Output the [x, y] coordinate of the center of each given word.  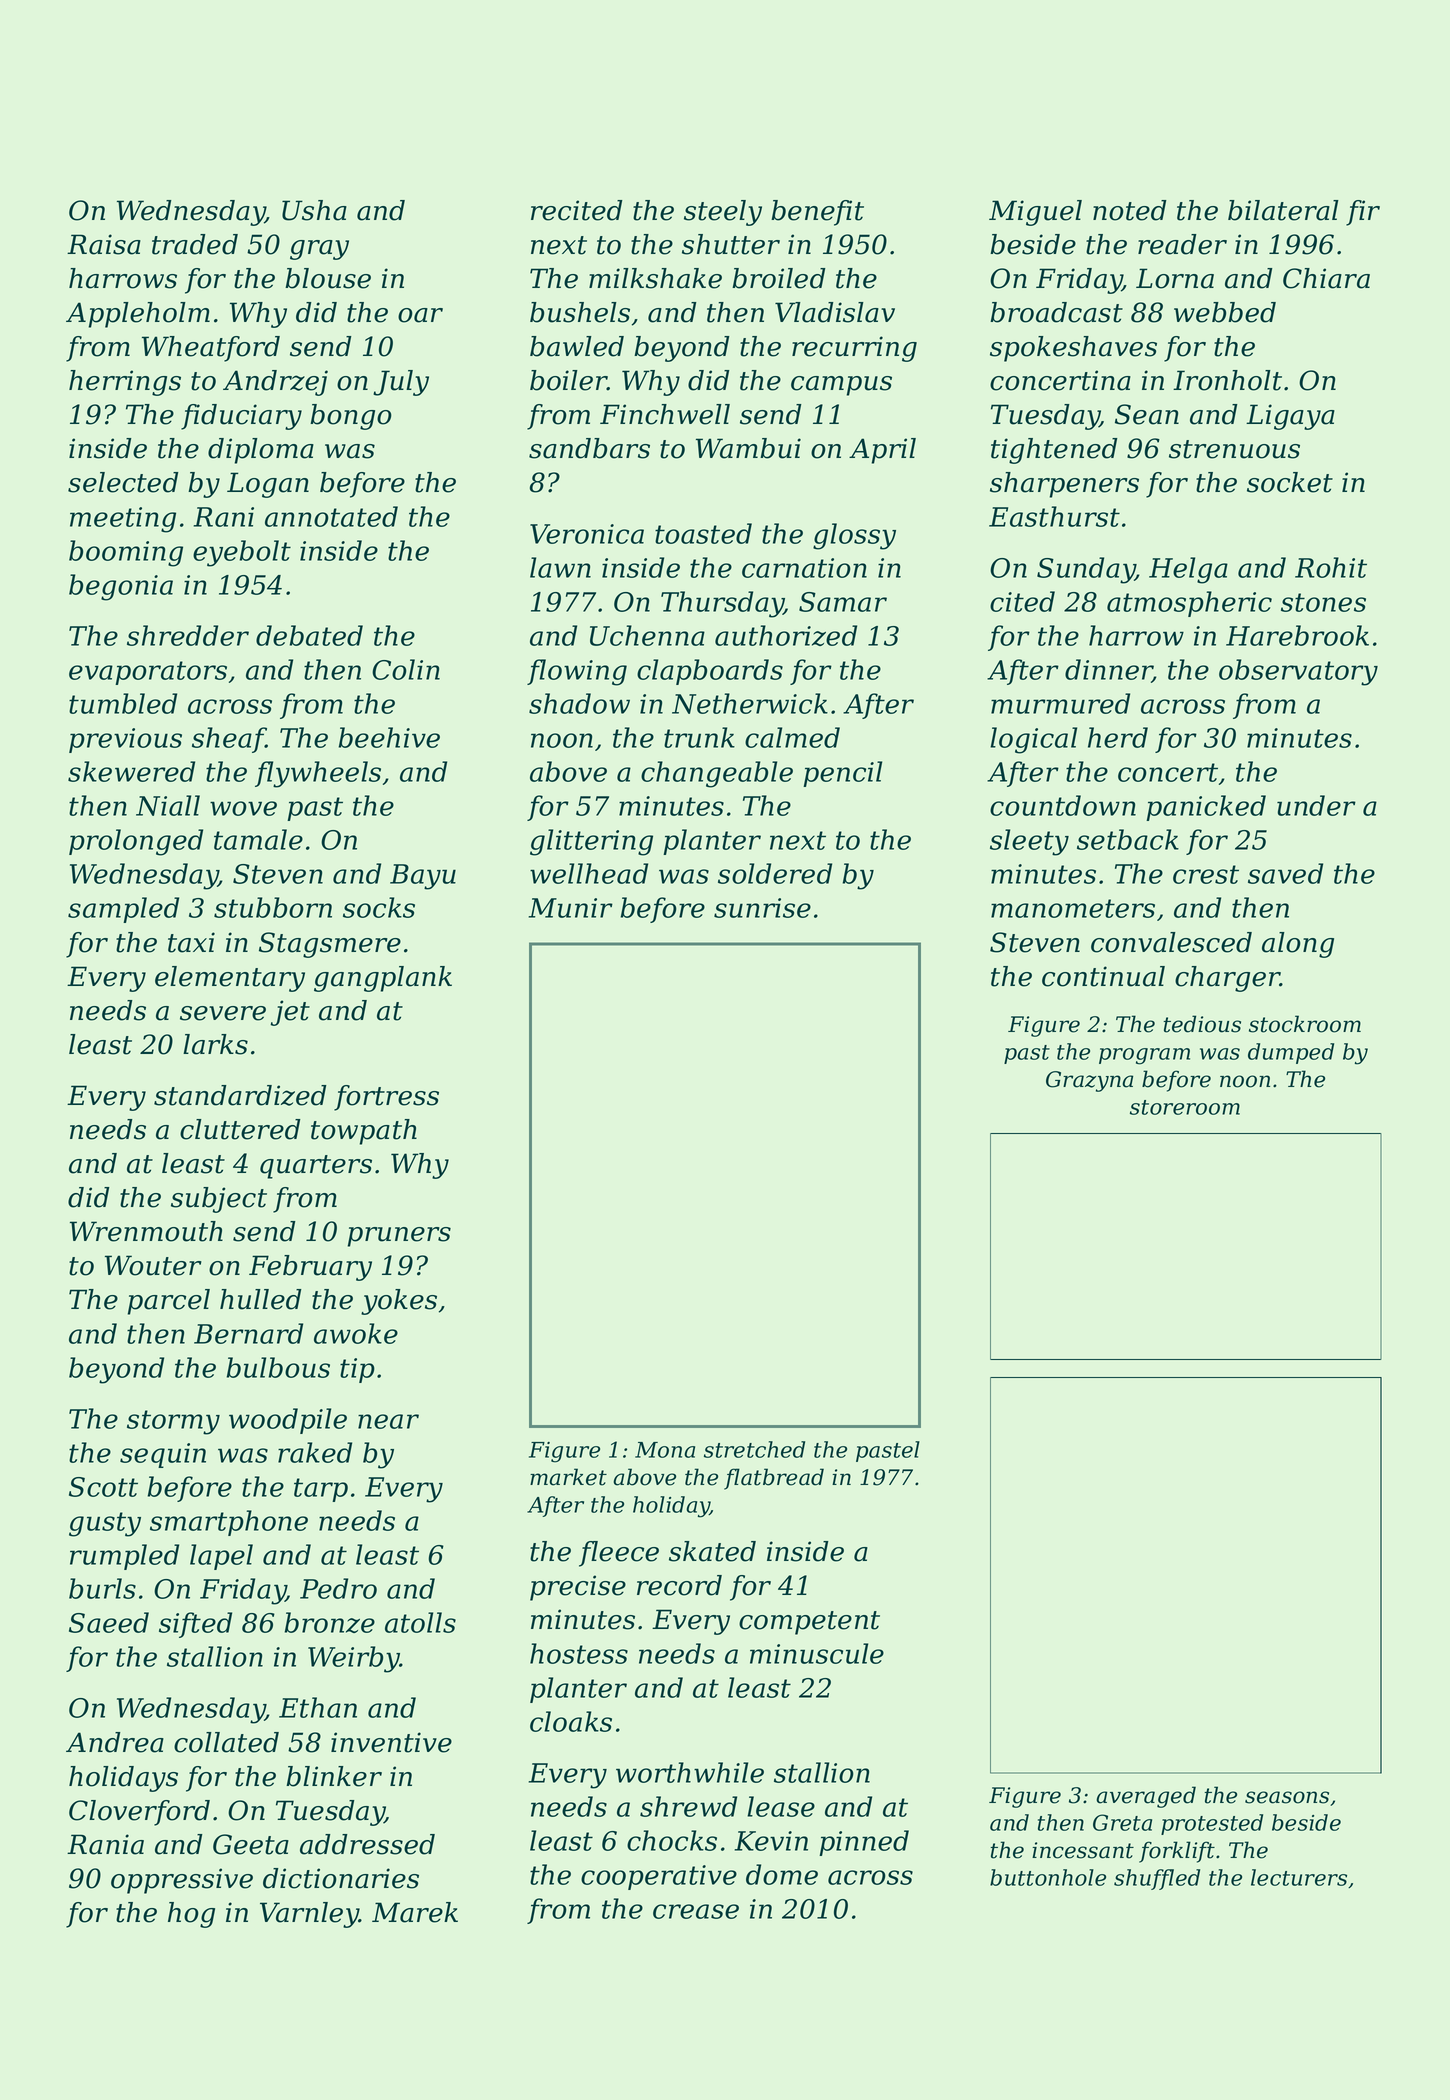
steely [723, 213]
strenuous [1234, 449]
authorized [786, 635]
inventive [391, 1742]
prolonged [136, 842]
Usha [314, 210]
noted [1129, 210]
